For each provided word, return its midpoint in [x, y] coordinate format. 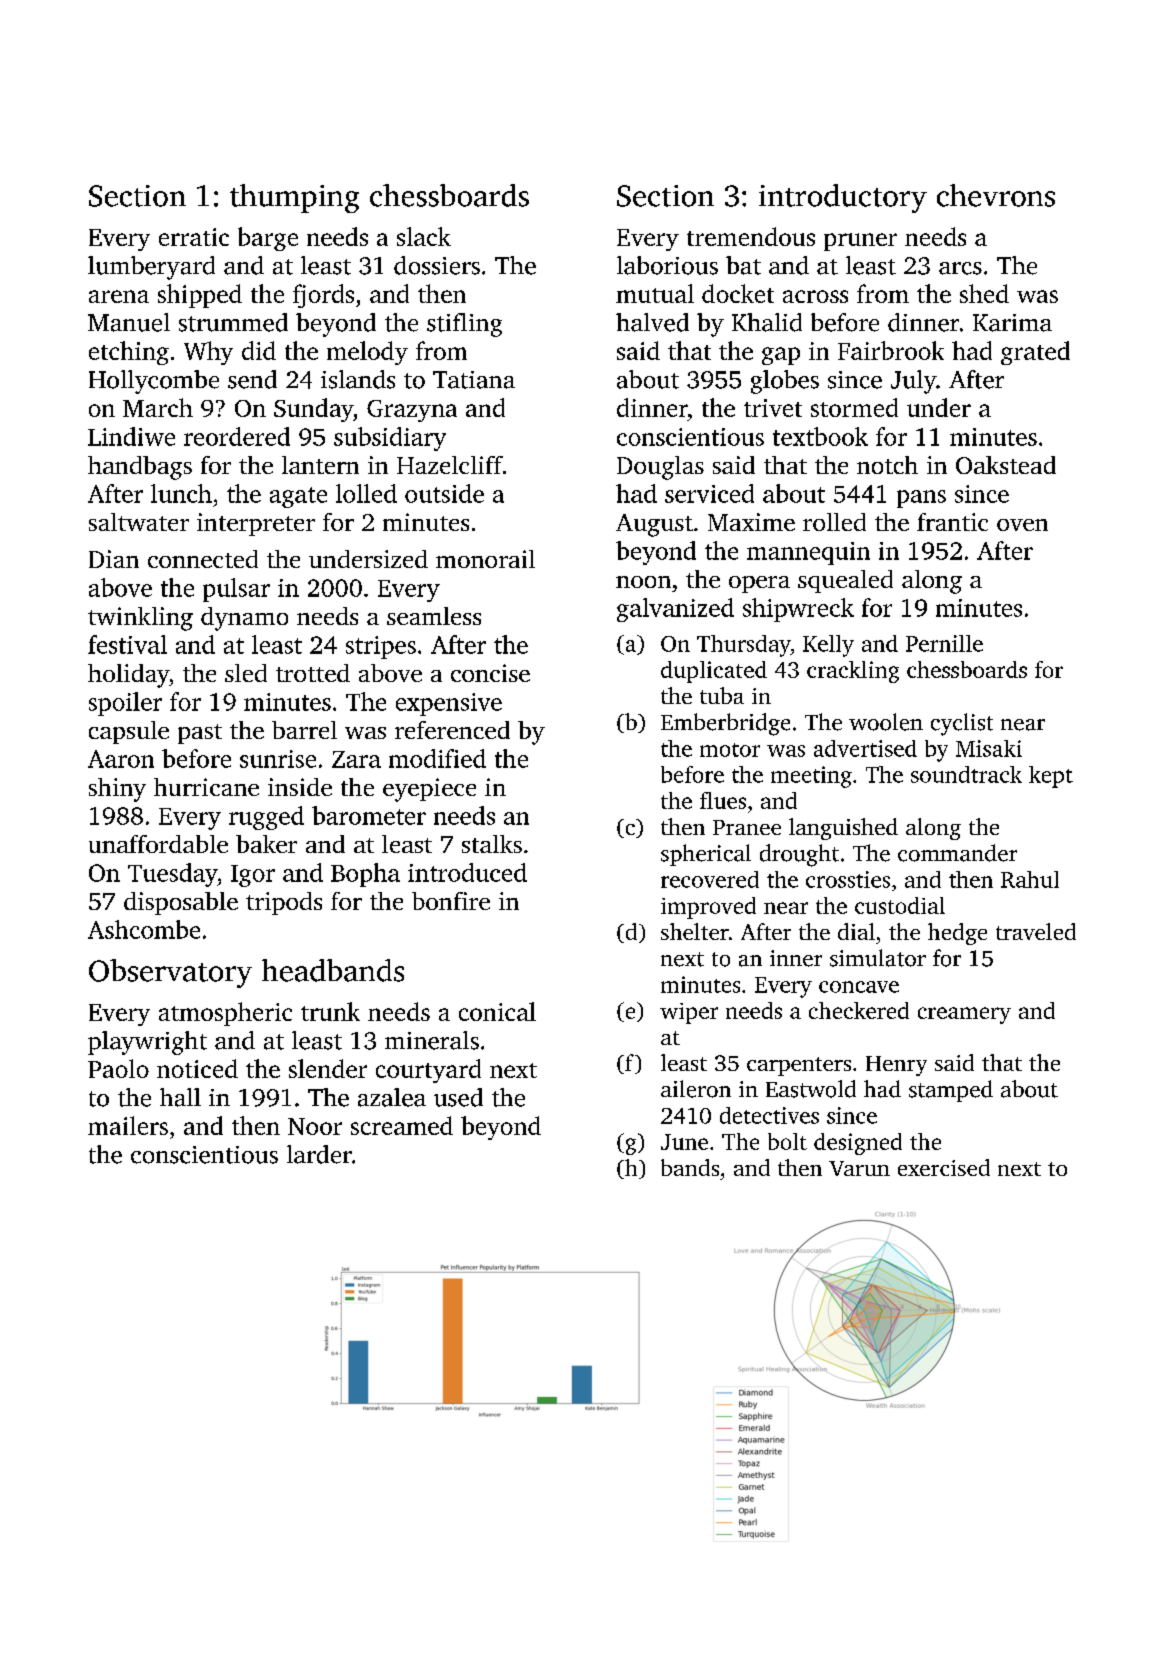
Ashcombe [144, 929]
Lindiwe [131, 436]
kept [1051, 777]
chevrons [996, 195]
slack [424, 236]
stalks [492, 844]
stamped [951, 1091]
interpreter [256, 524]
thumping [294, 198]
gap [781, 356]
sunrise [278, 759]
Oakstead [1006, 465]
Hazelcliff [450, 465]
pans [921, 499]
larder [319, 1154]
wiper [689, 1013]
